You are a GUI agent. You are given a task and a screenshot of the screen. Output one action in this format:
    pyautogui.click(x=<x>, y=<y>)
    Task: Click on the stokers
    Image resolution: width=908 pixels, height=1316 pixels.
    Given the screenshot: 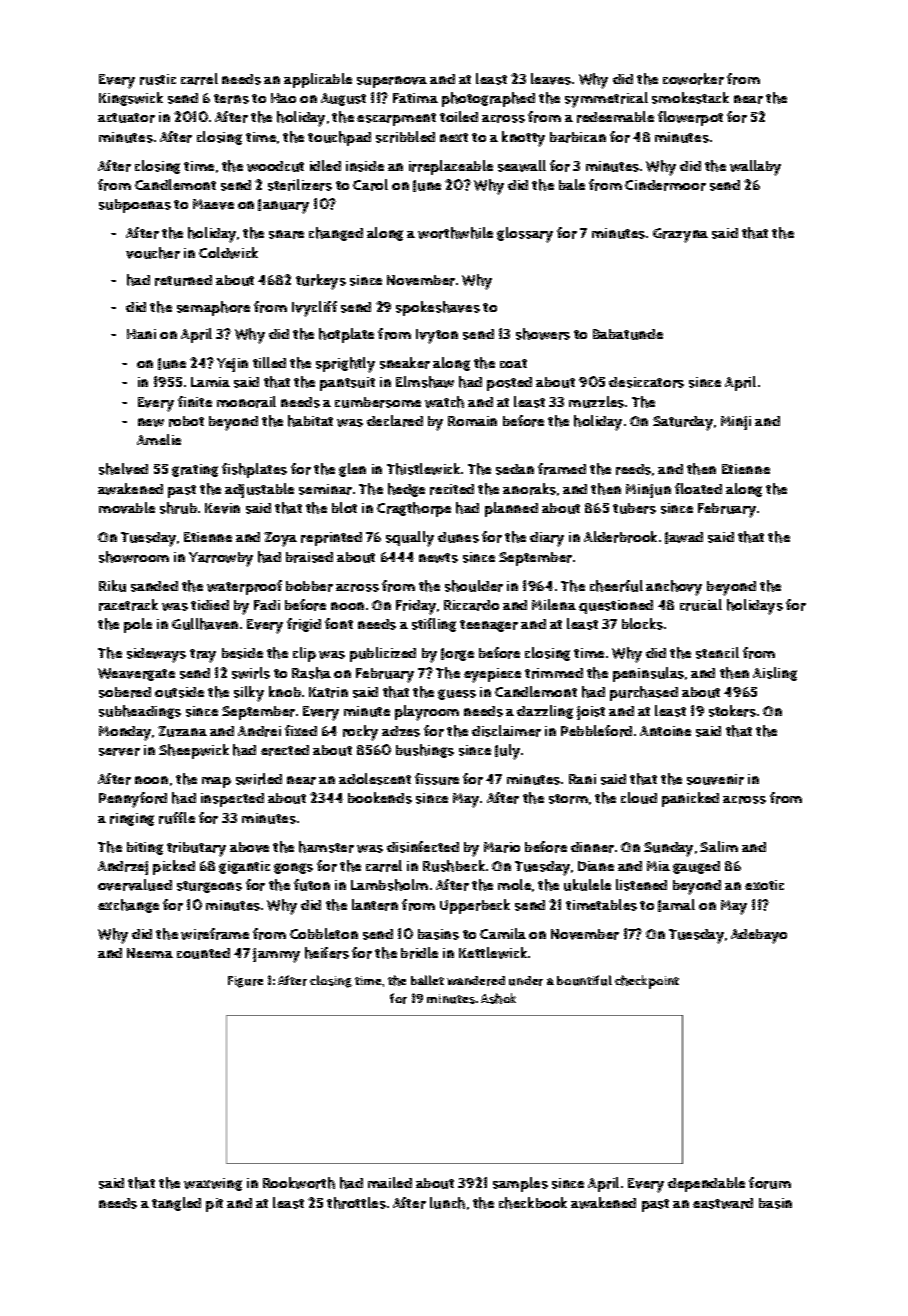 What is the action you would take?
    pyautogui.click(x=732, y=711)
